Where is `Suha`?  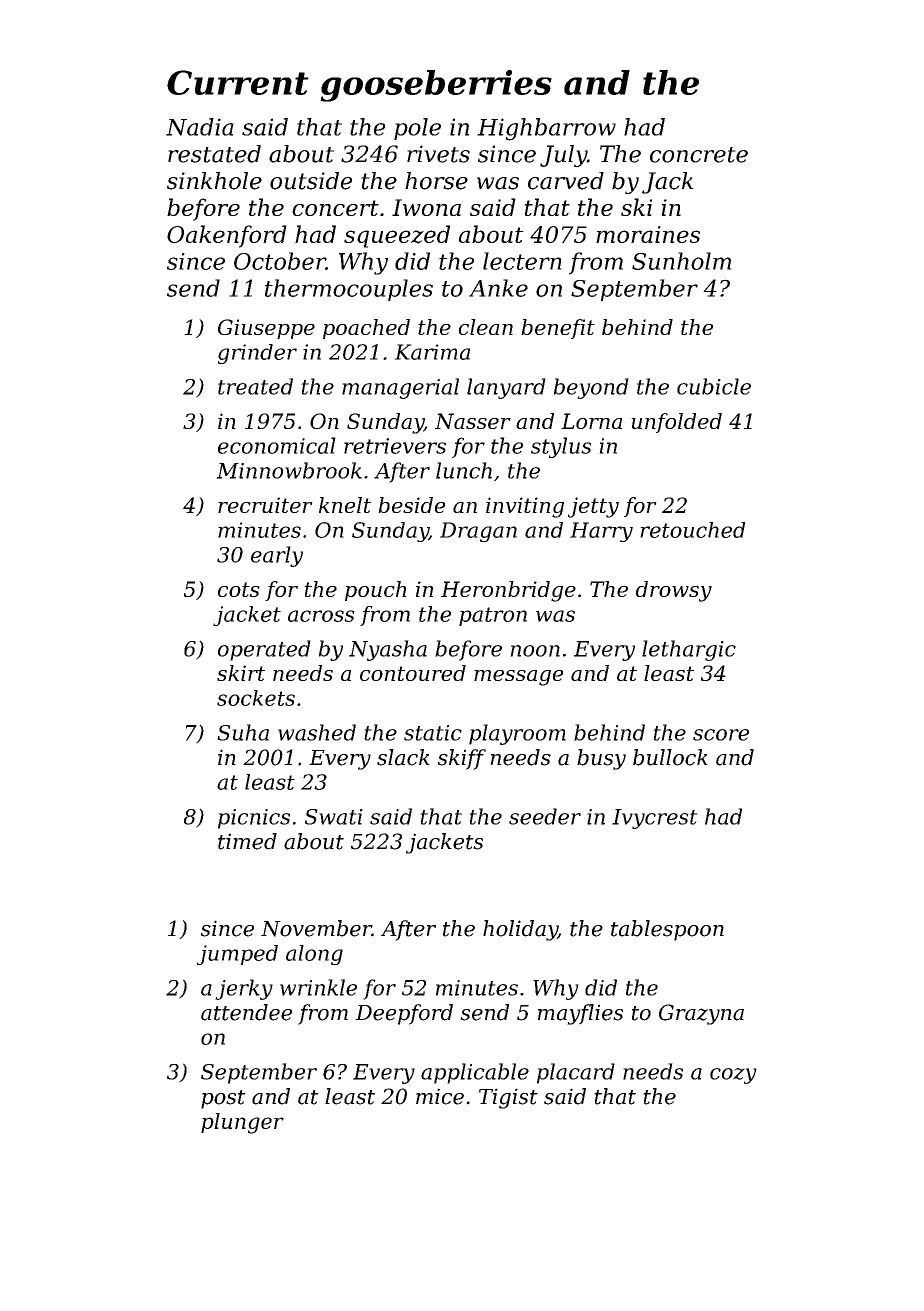
Suha is located at coordinates (243, 732).
